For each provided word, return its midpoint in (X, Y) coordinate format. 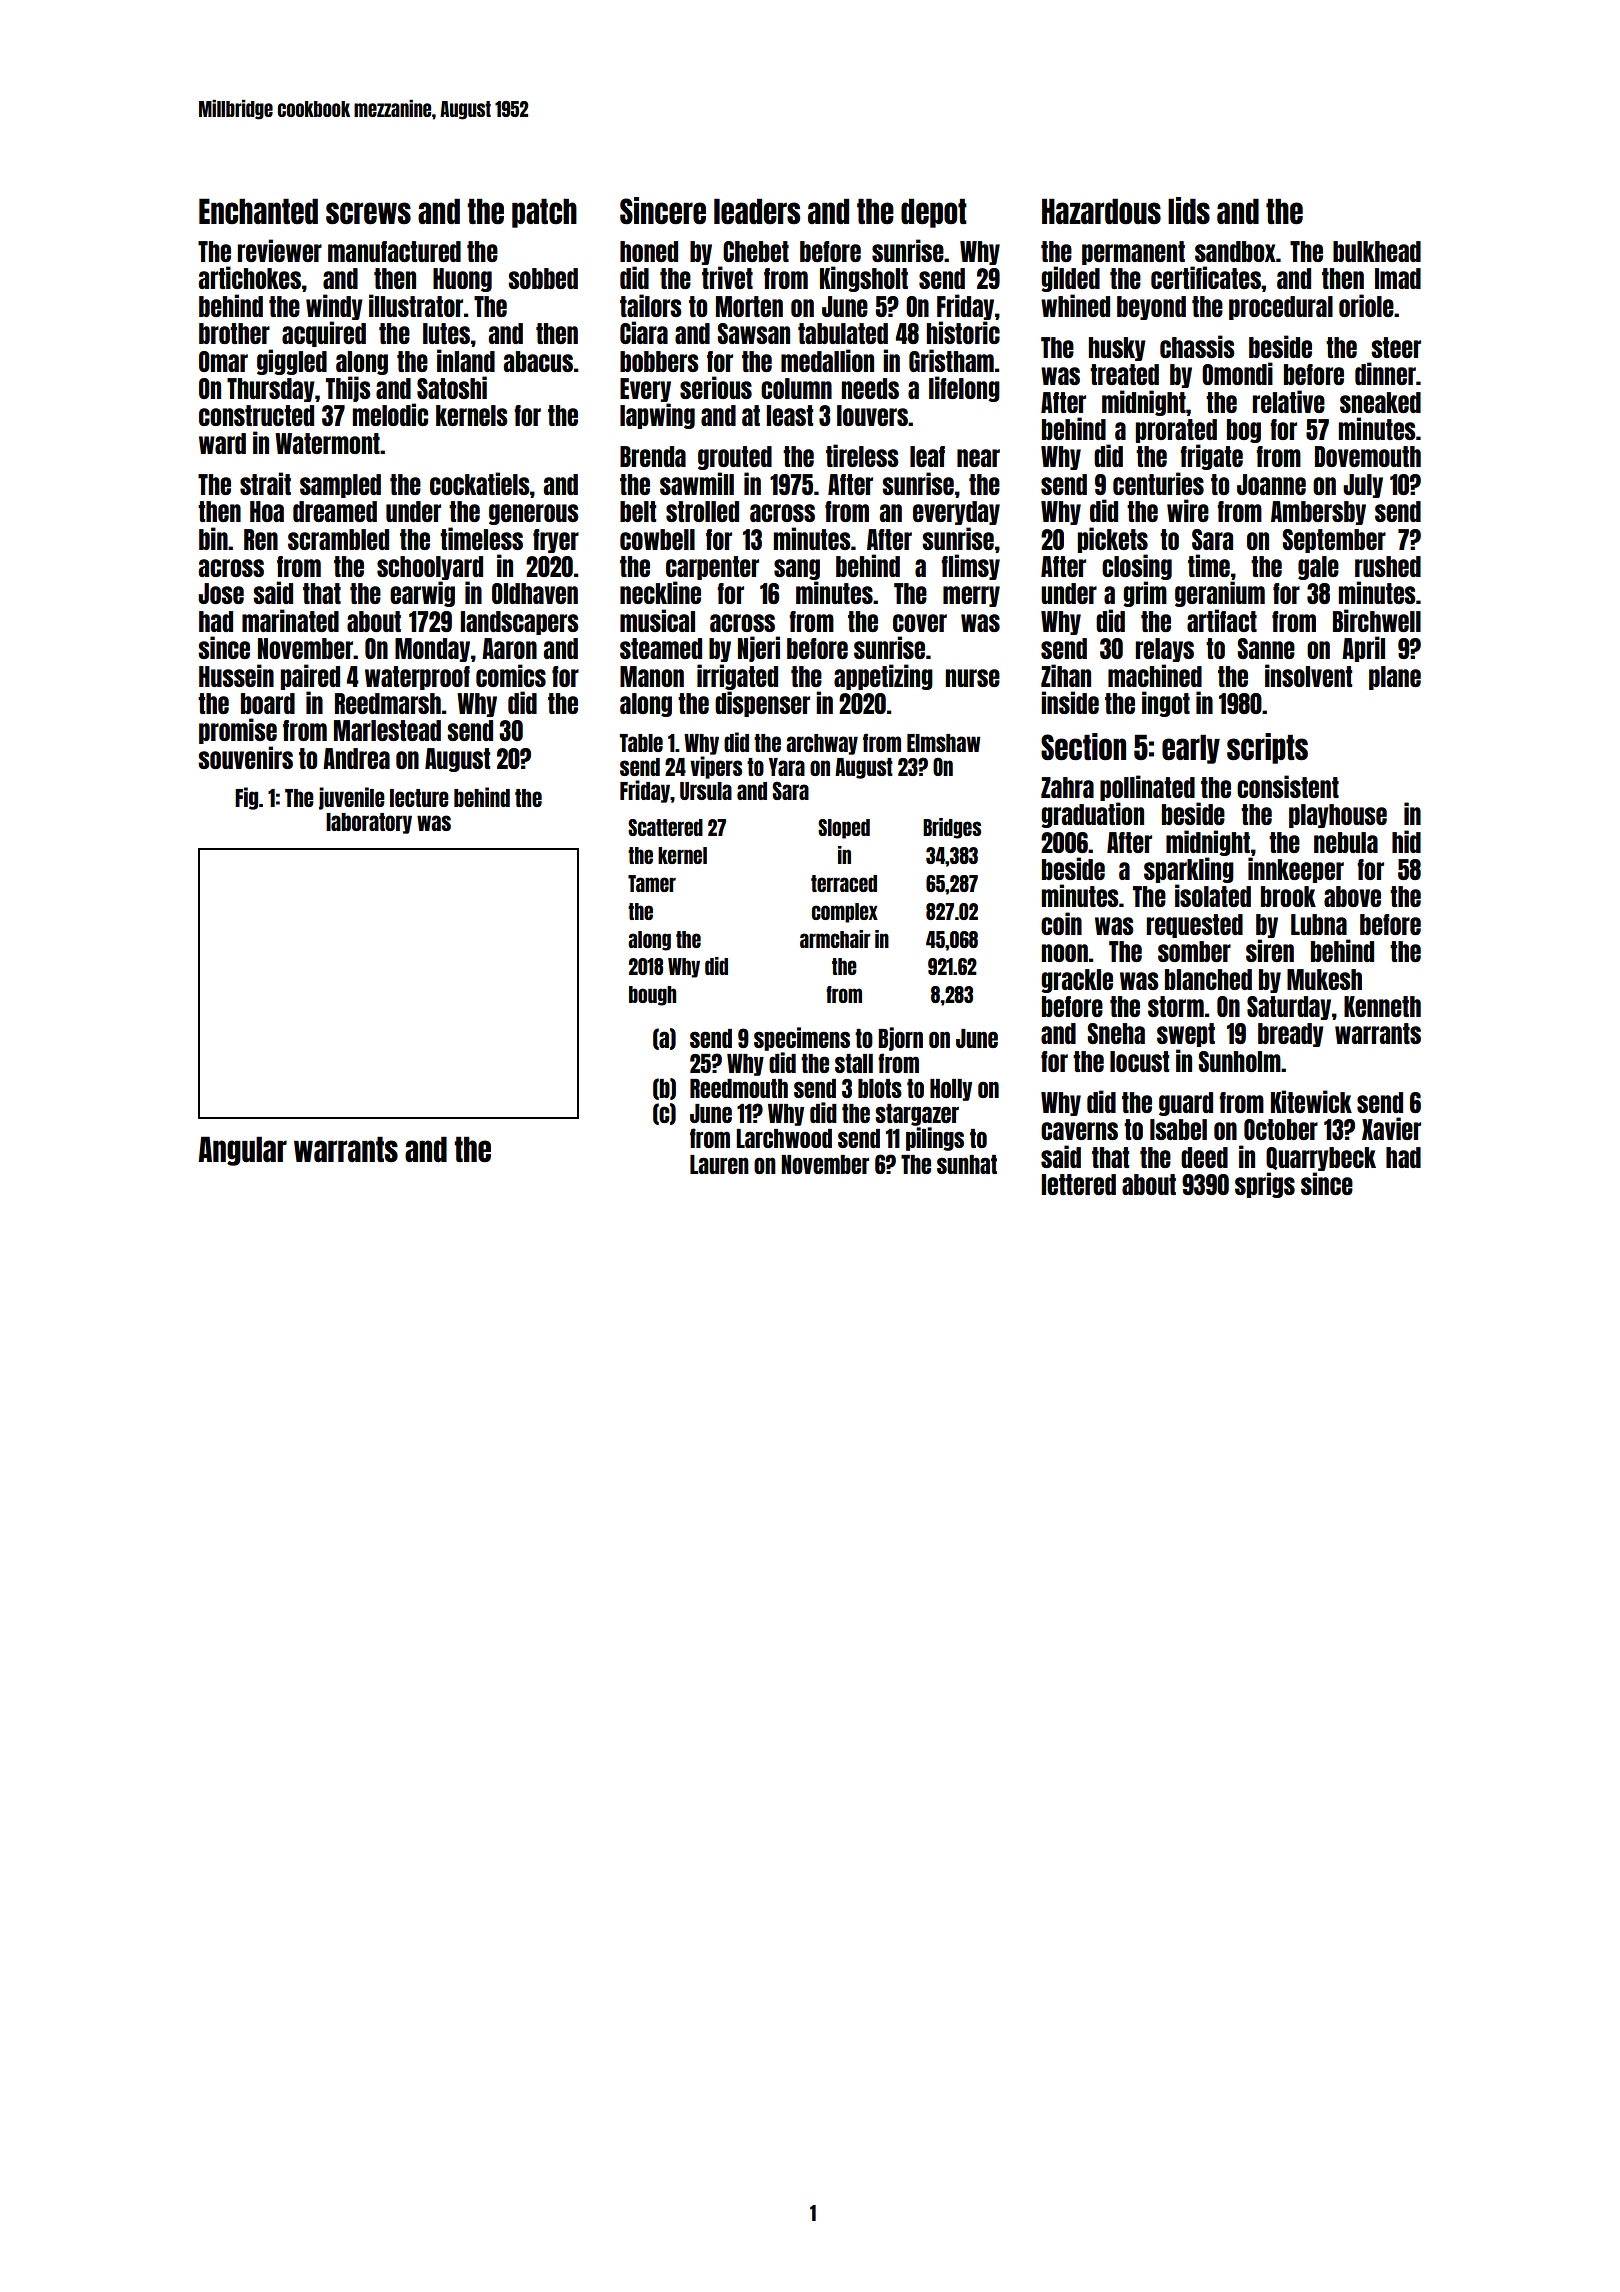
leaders (757, 211)
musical (657, 620)
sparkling (1189, 870)
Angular (242, 1151)
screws (368, 213)
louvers (872, 415)
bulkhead (1377, 251)
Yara (787, 767)
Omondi (1237, 373)
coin (1061, 923)
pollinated (1147, 788)
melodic (390, 414)
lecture (419, 798)
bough (652, 996)
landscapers (520, 623)
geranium (1220, 594)
